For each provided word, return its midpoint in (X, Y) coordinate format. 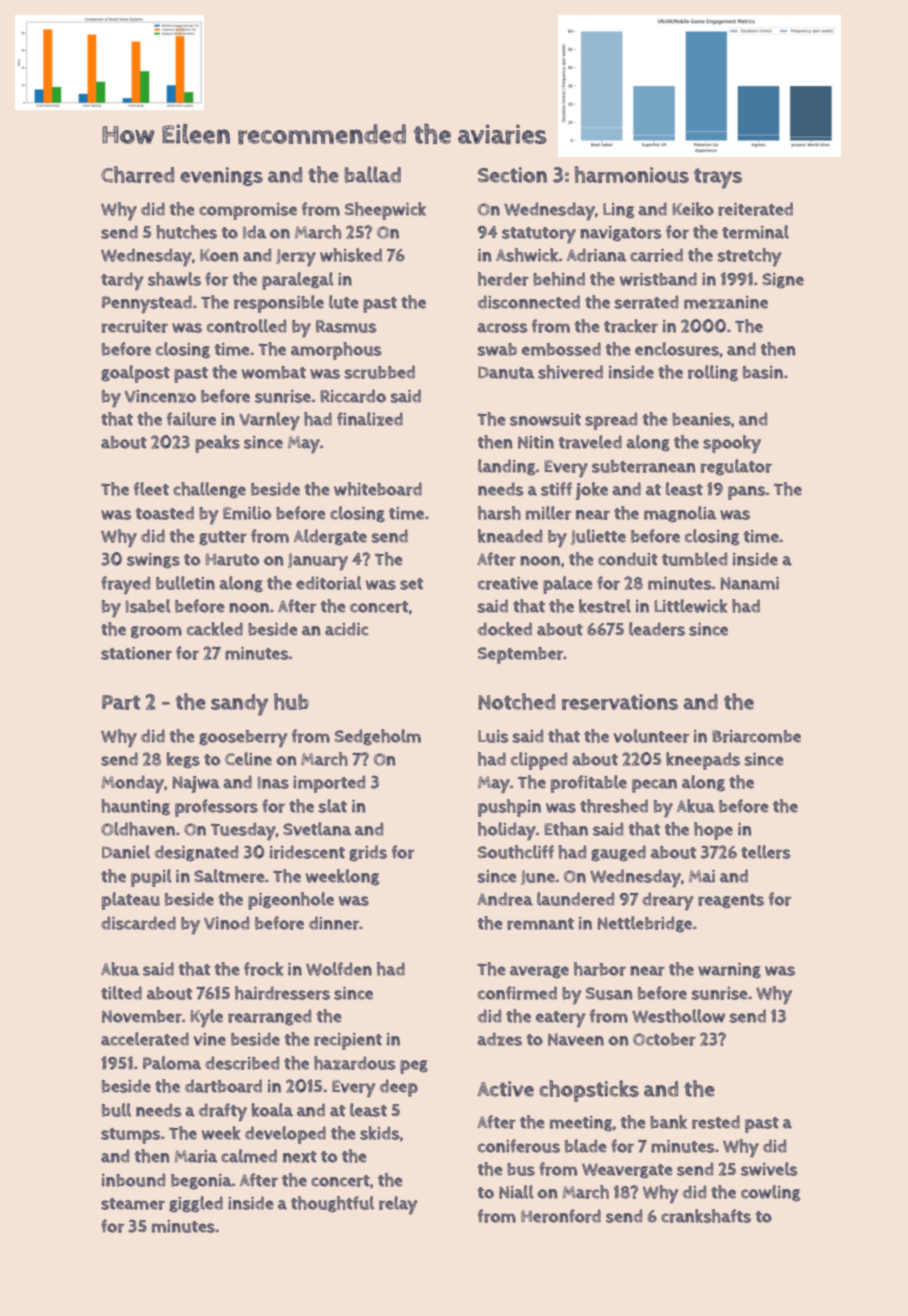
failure (191, 419)
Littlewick (691, 606)
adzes (499, 1039)
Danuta (506, 372)
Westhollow (678, 1016)
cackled (215, 629)
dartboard (223, 1086)
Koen (219, 255)
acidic (346, 629)
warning (729, 971)
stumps (130, 1136)
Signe (783, 281)
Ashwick (527, 255)
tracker (631, 326)
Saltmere (229, 876)
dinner (334, 923)
